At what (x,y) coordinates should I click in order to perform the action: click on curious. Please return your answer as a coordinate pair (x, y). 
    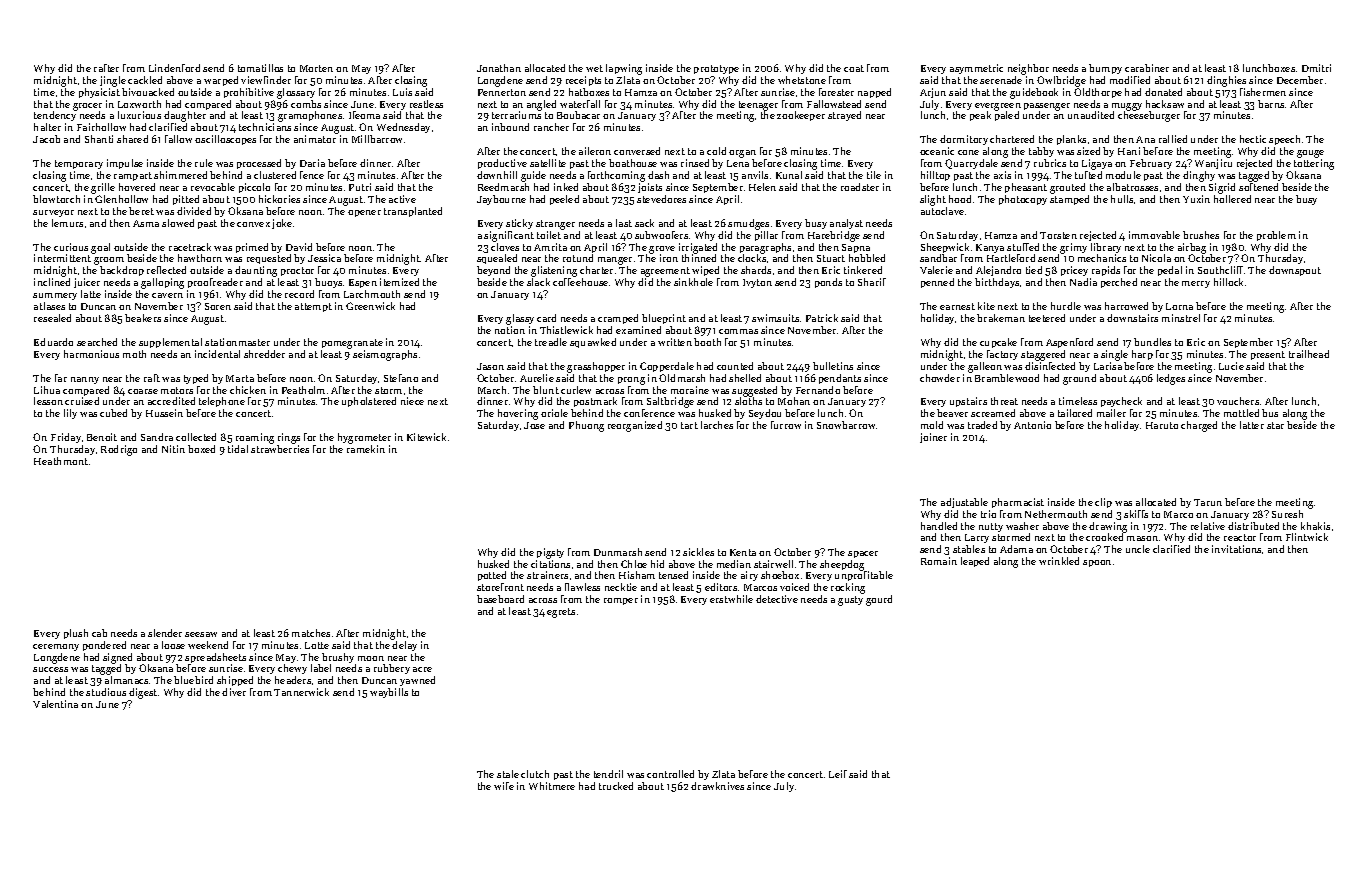
    Looking at the image, I should click on (71, 247).
